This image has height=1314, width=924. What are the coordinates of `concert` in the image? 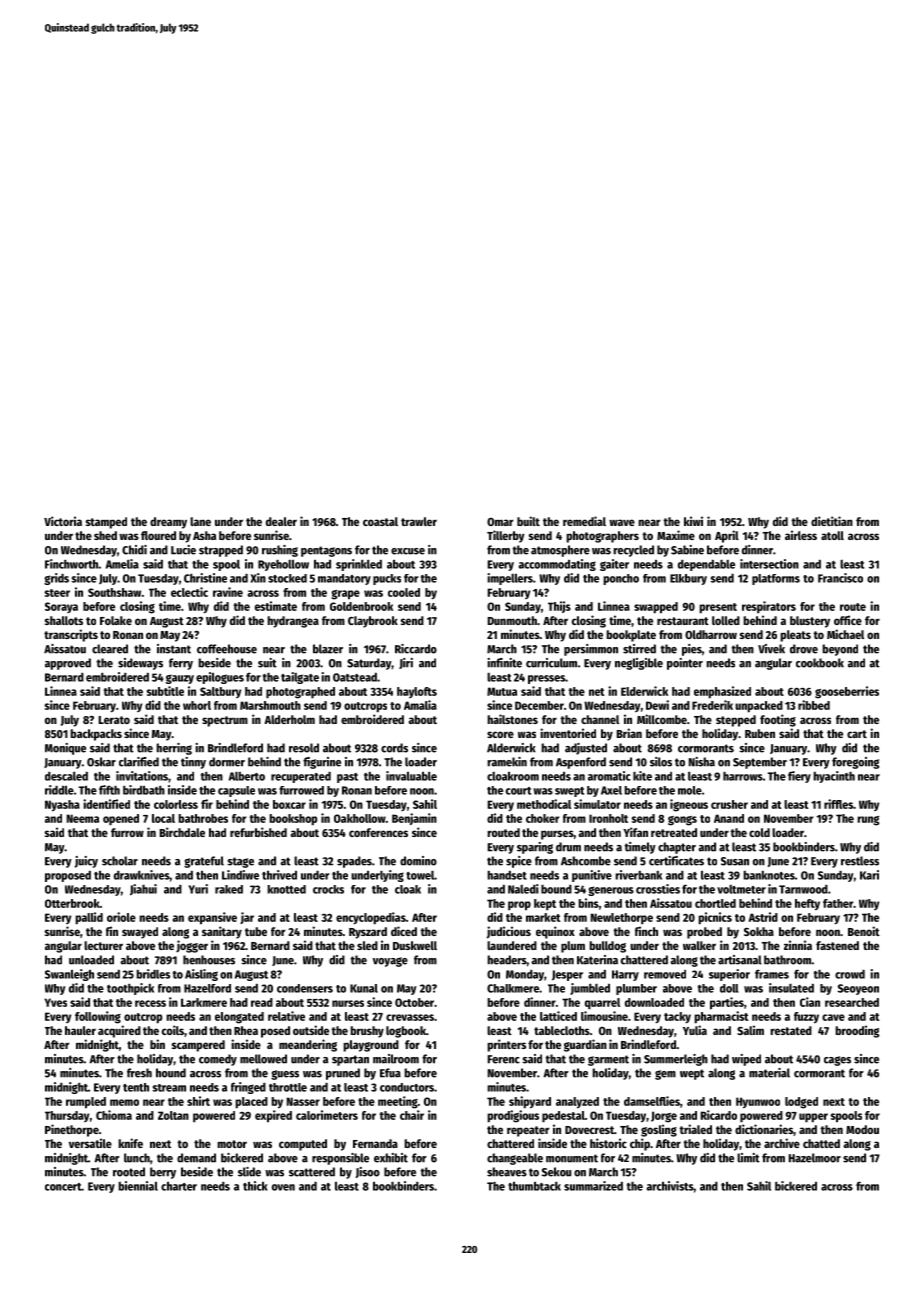 It's located at (63, 1187).
